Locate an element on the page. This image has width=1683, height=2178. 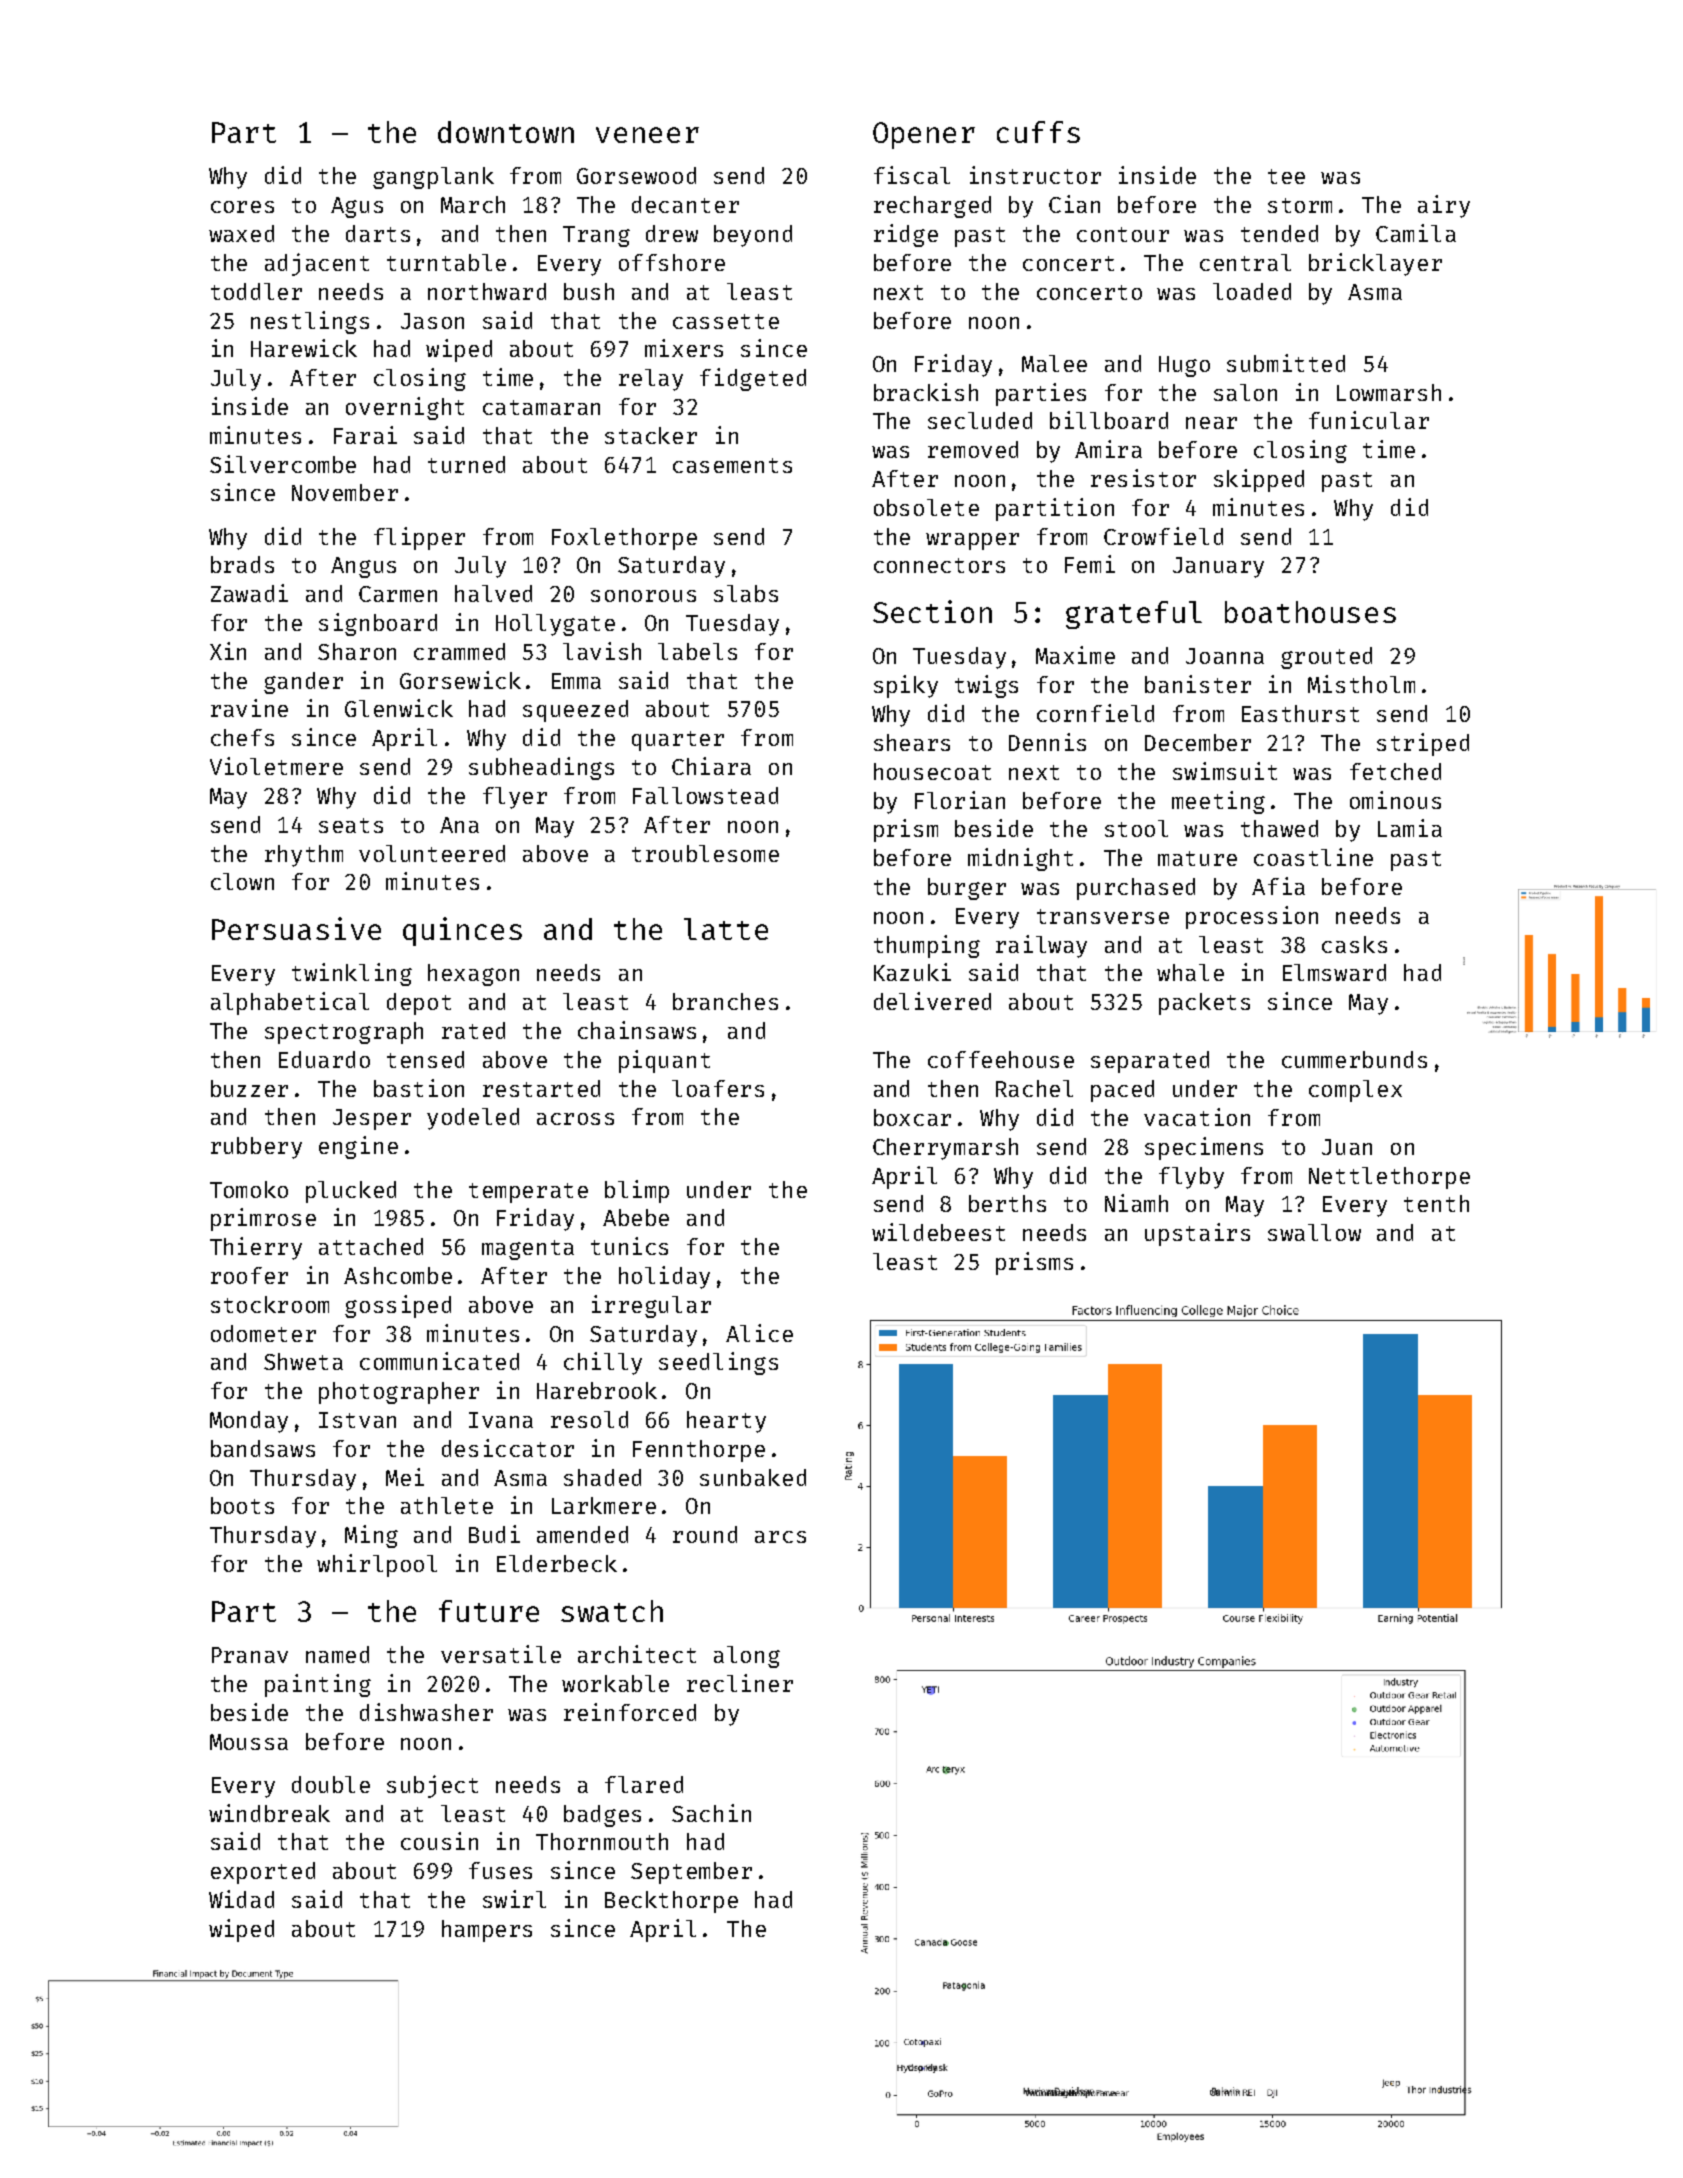
Florian is located at coordinates (960, 800).
